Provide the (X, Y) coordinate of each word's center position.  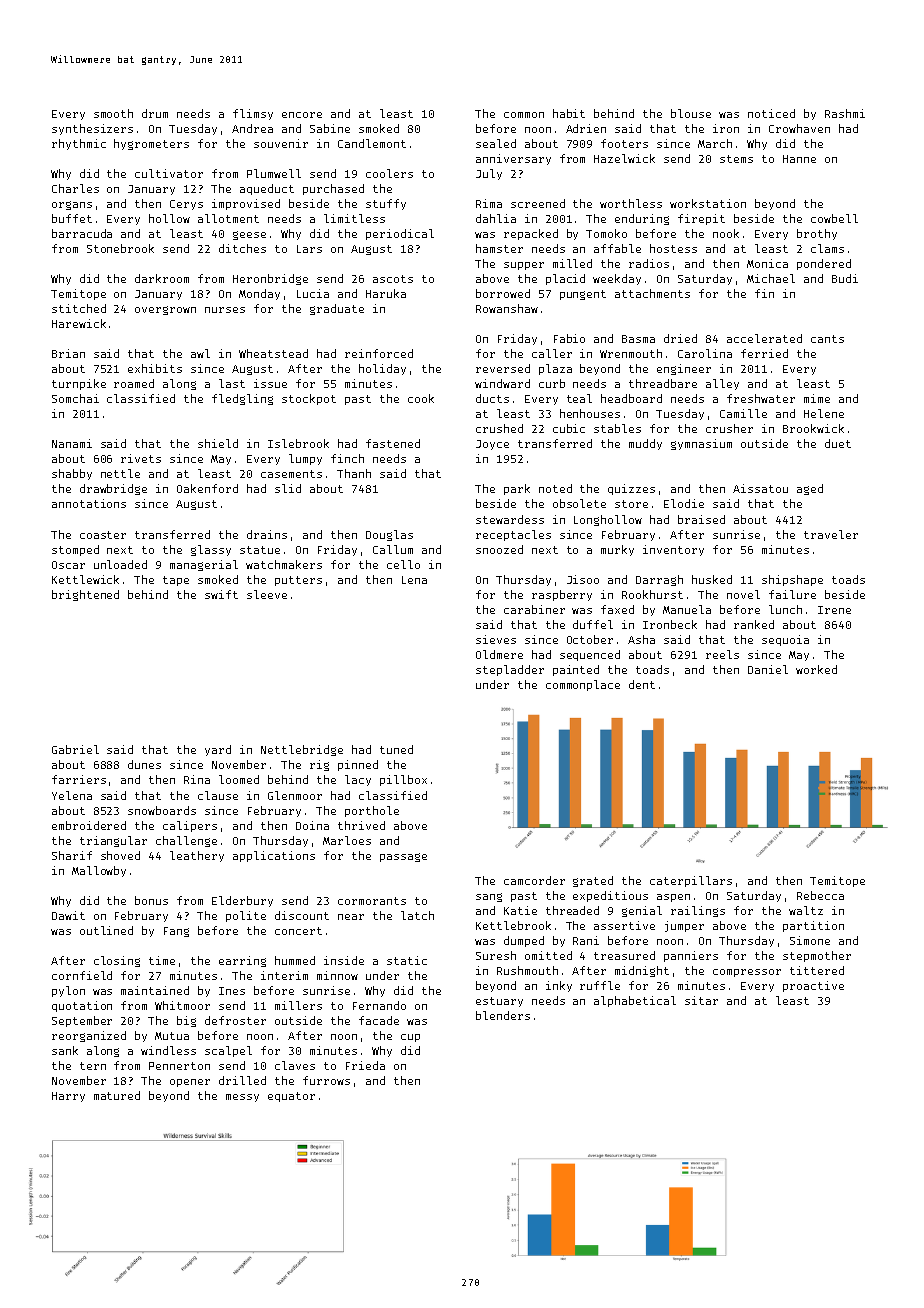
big (186, 1021)
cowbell (834, 218)
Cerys (186, 205)
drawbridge (113, 489)
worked (816, 669)
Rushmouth (527, 970)
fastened (393, 443)
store (631, 504)
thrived (361, 825)
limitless (354, 218)
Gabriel (75, 749)
